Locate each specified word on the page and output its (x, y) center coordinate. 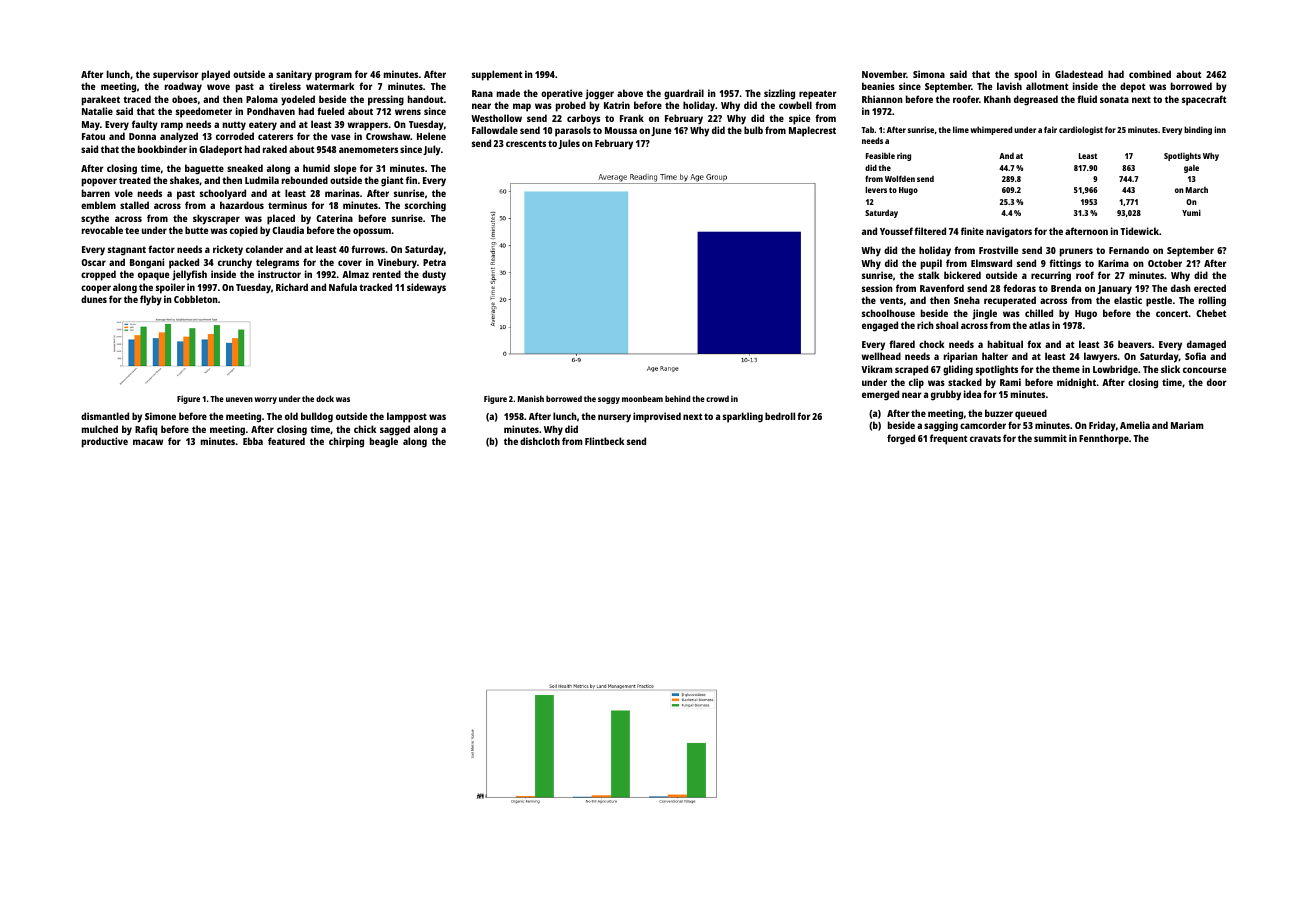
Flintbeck (604, 441)
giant (392, 181)
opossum (372, 232)
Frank (632, 118)
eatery (263, 125)
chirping (346, 442)
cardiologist (1081, 130)
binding (1198, 130)
